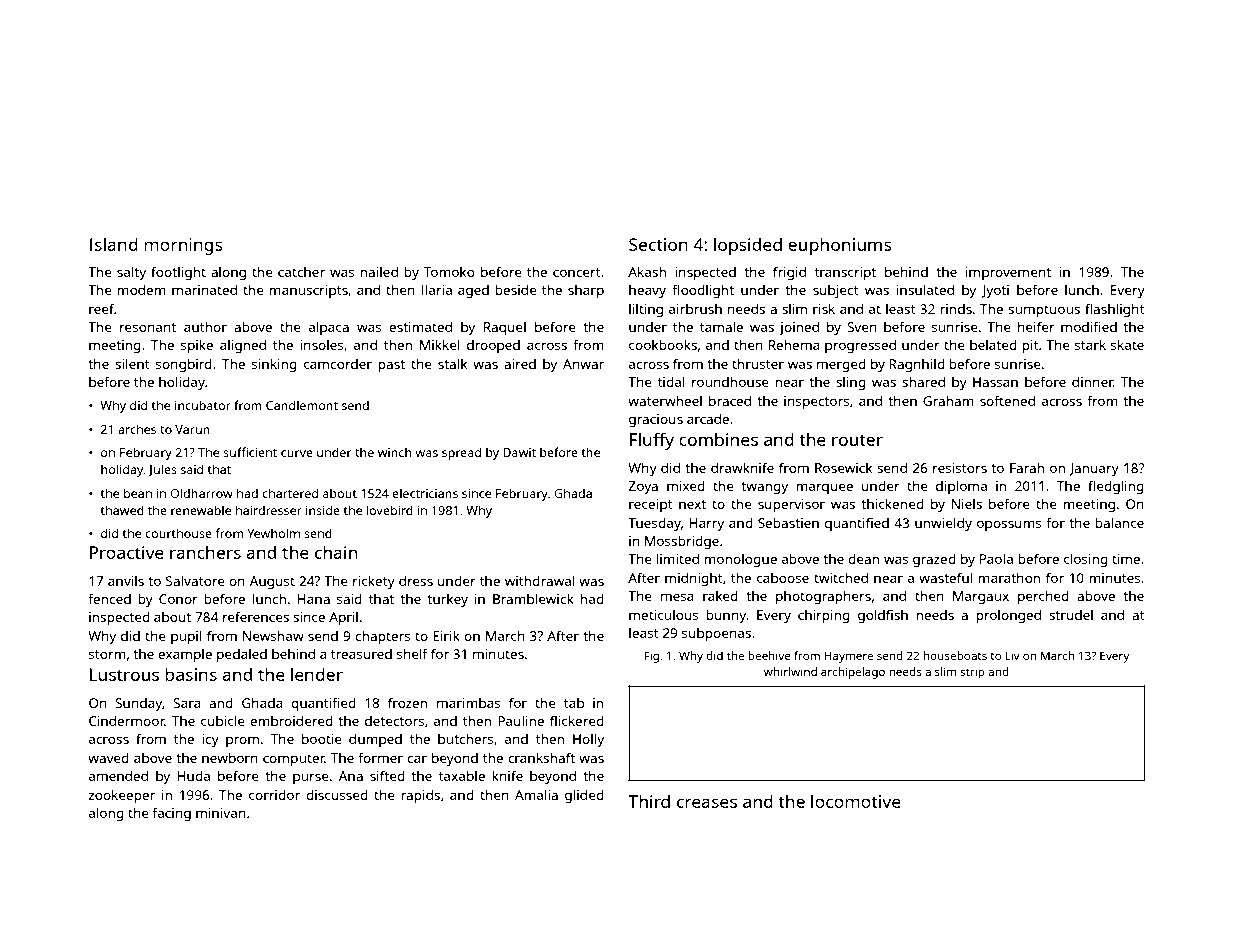 This screenshot has width=1233, height=952. I want to click on flashlight, so click(1115, 310).
